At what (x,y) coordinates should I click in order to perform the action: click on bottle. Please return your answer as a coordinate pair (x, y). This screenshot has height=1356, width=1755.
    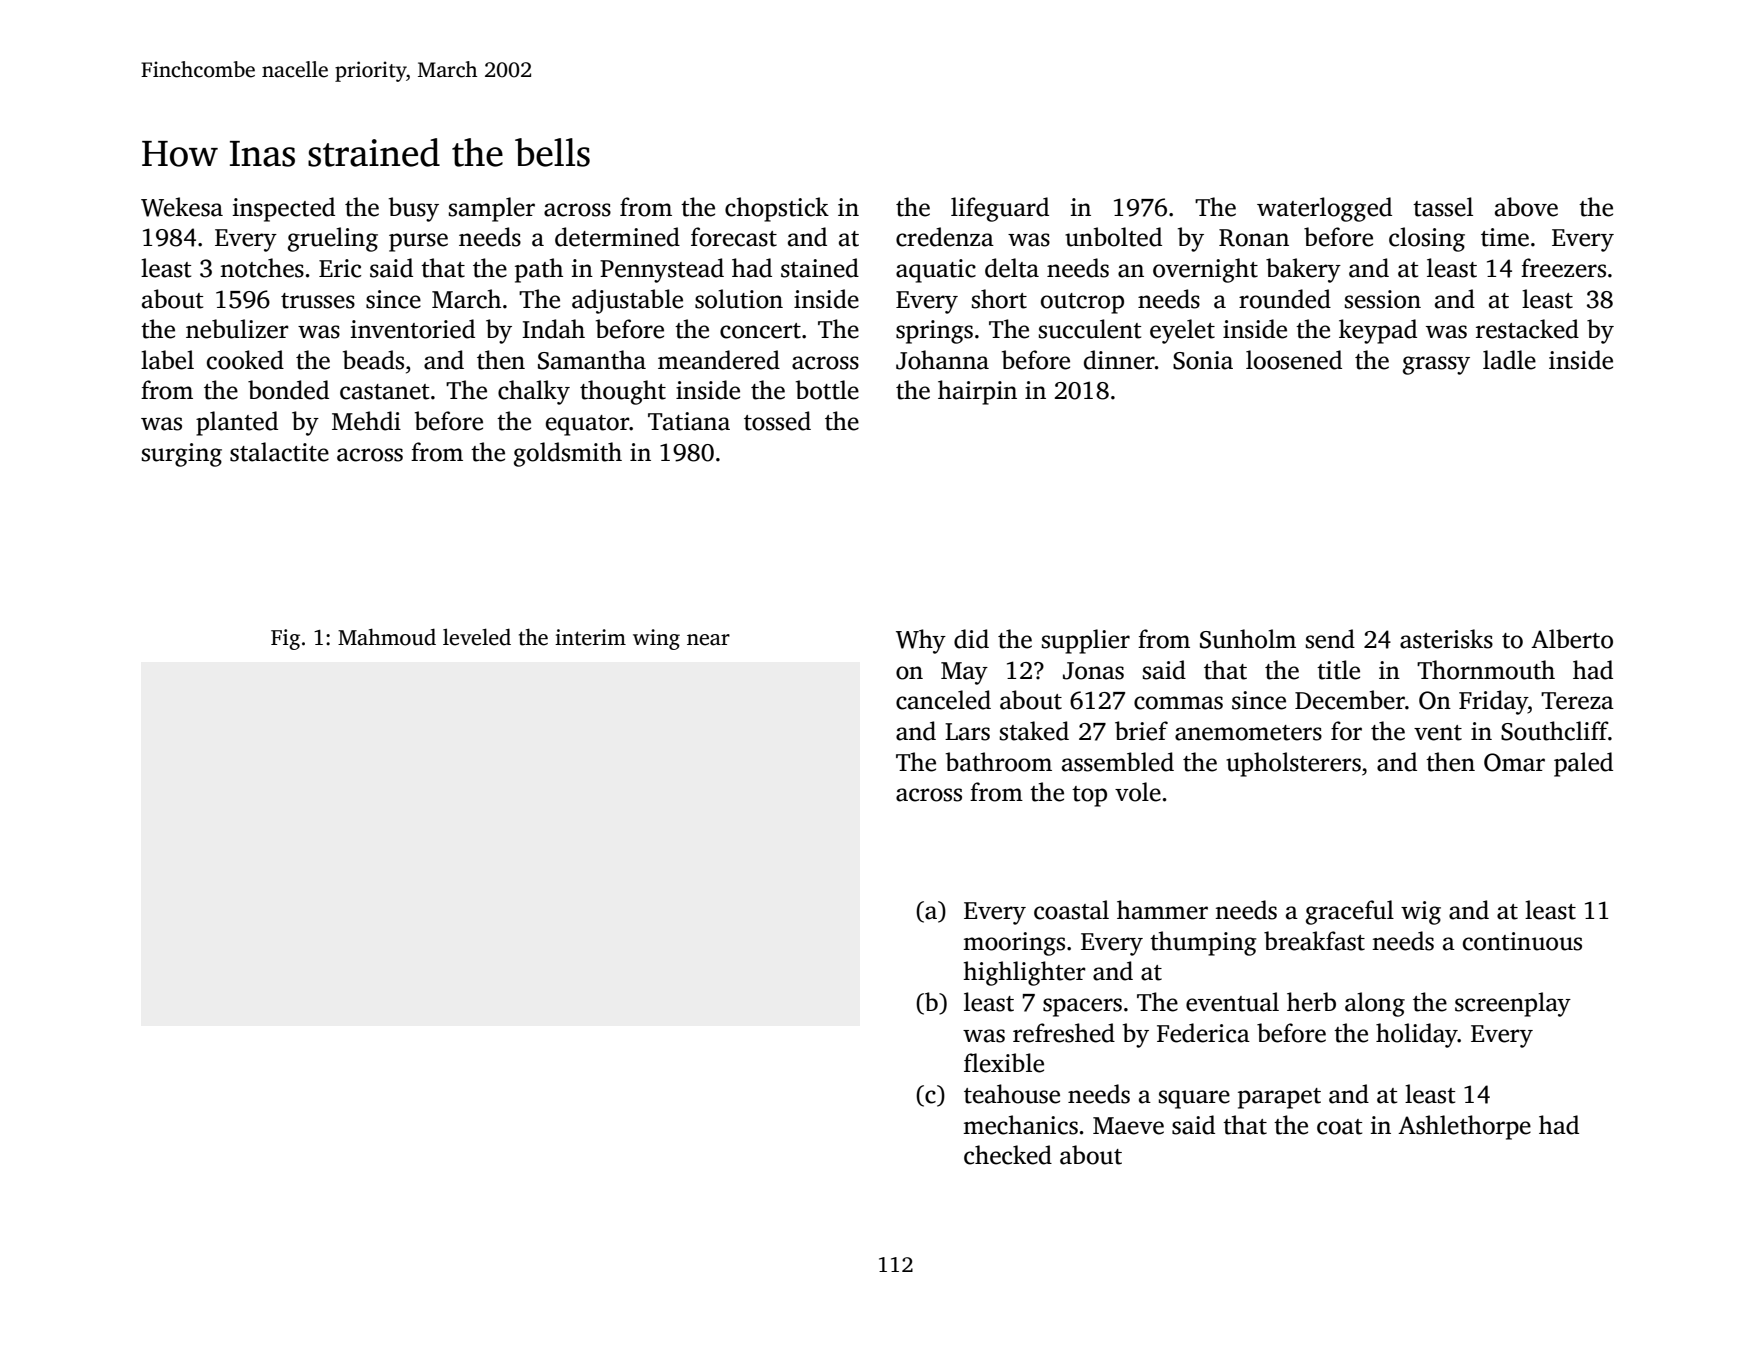
    Looking at the image, I should click on (827, 390).
